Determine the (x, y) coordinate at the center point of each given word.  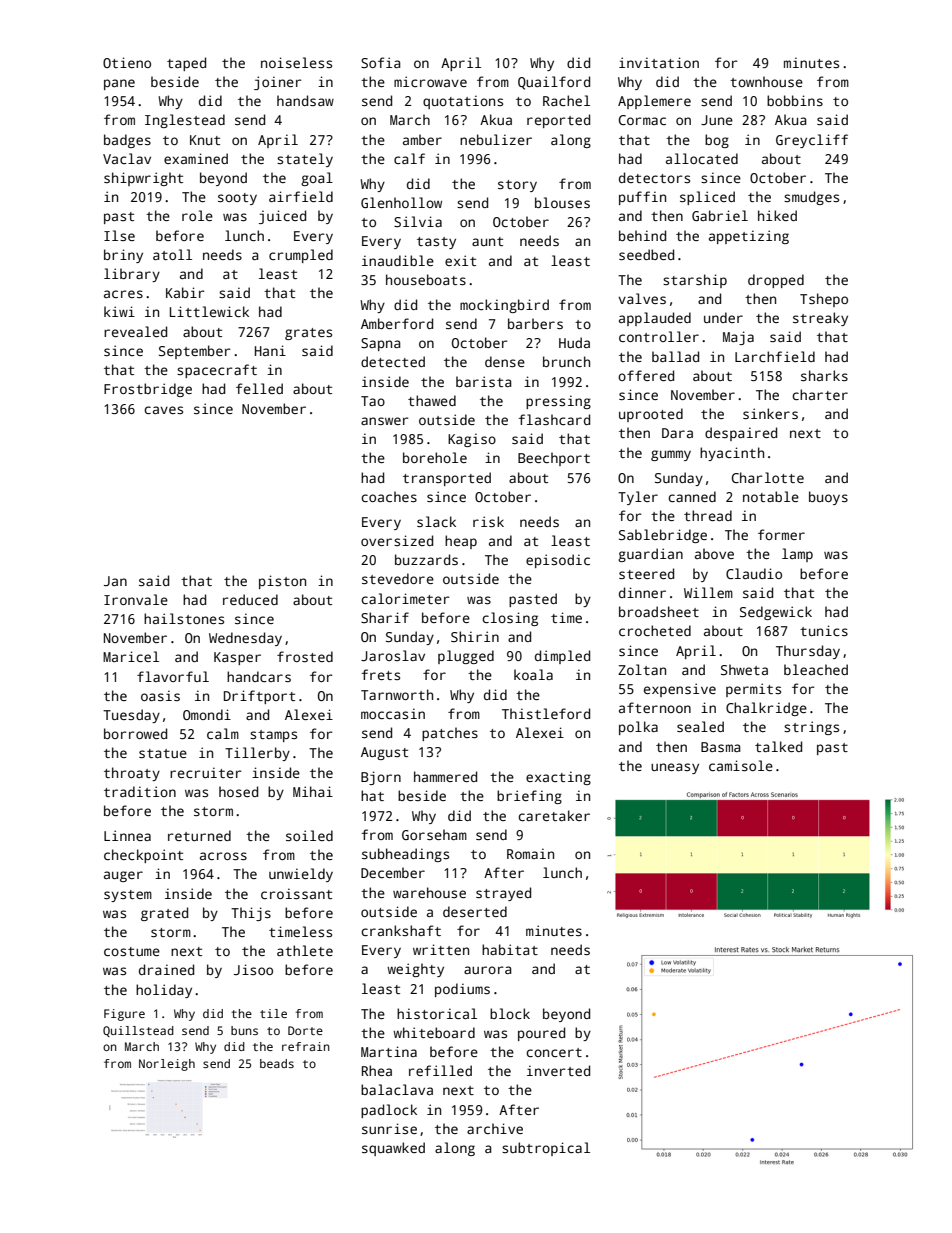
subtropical (546, 1149)
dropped (776, 281)
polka (638, 728)
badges (127, 141)
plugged (466, 657)
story (517, 186)
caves (163, 410)
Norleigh (167, 1065)
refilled (440, 1070)
